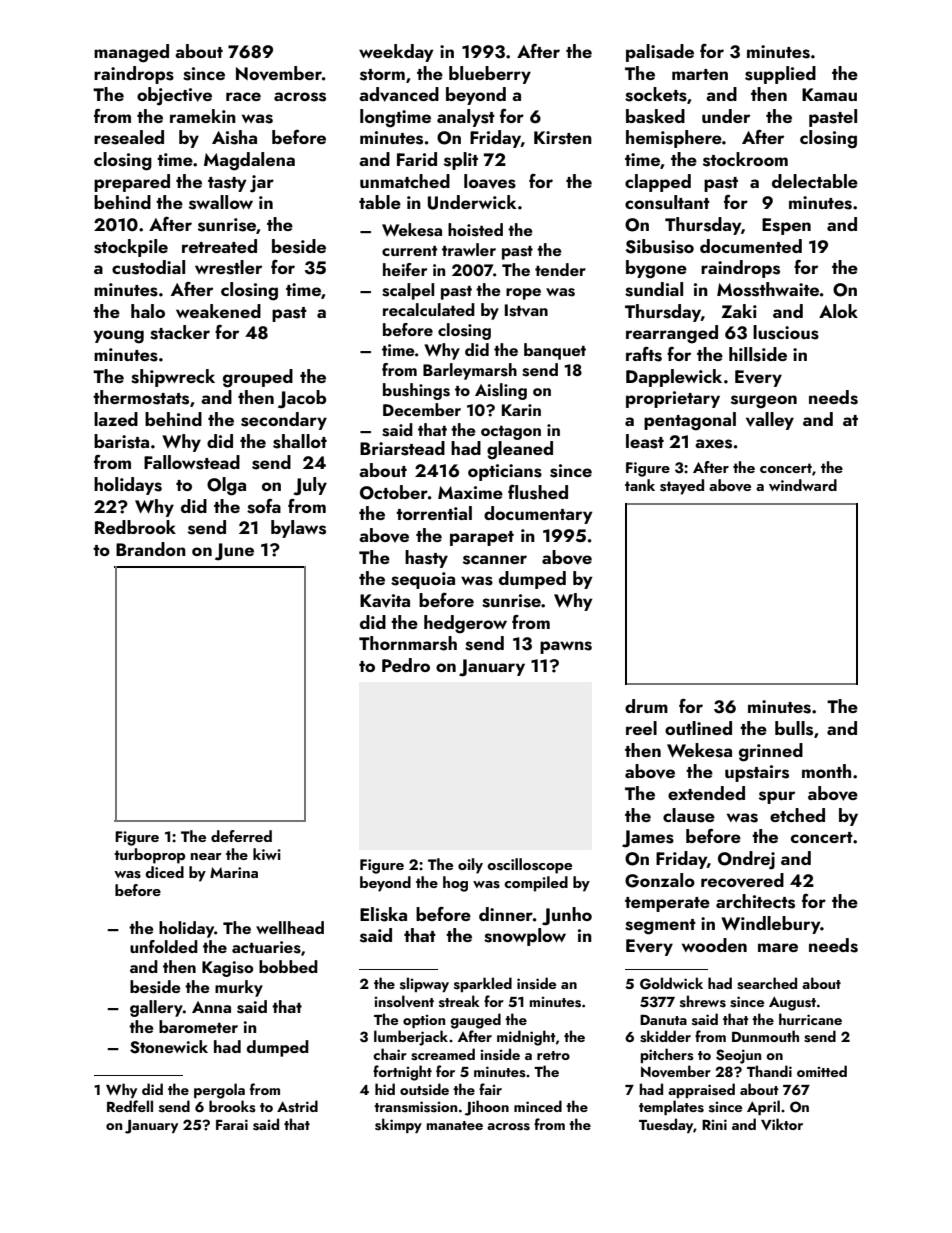 This screenshot has height=1233, width=952. What do you see at coordinates (506, 914) in the screenshot?
I see `dinner` at bounding box center [506, 914].
